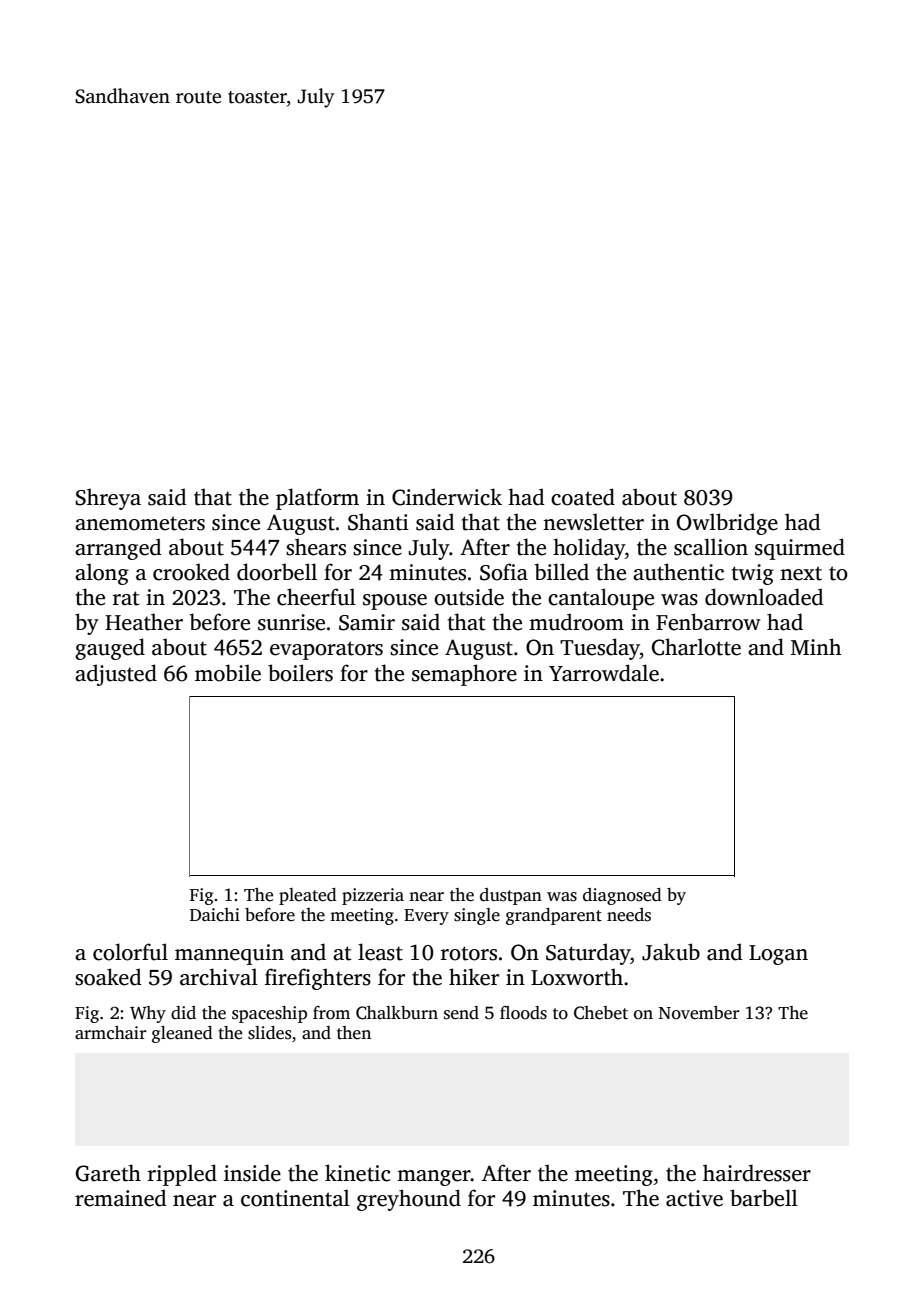 This screenshot has height=1311, width=924. I want to click on semaphore, so click(464, 675).
